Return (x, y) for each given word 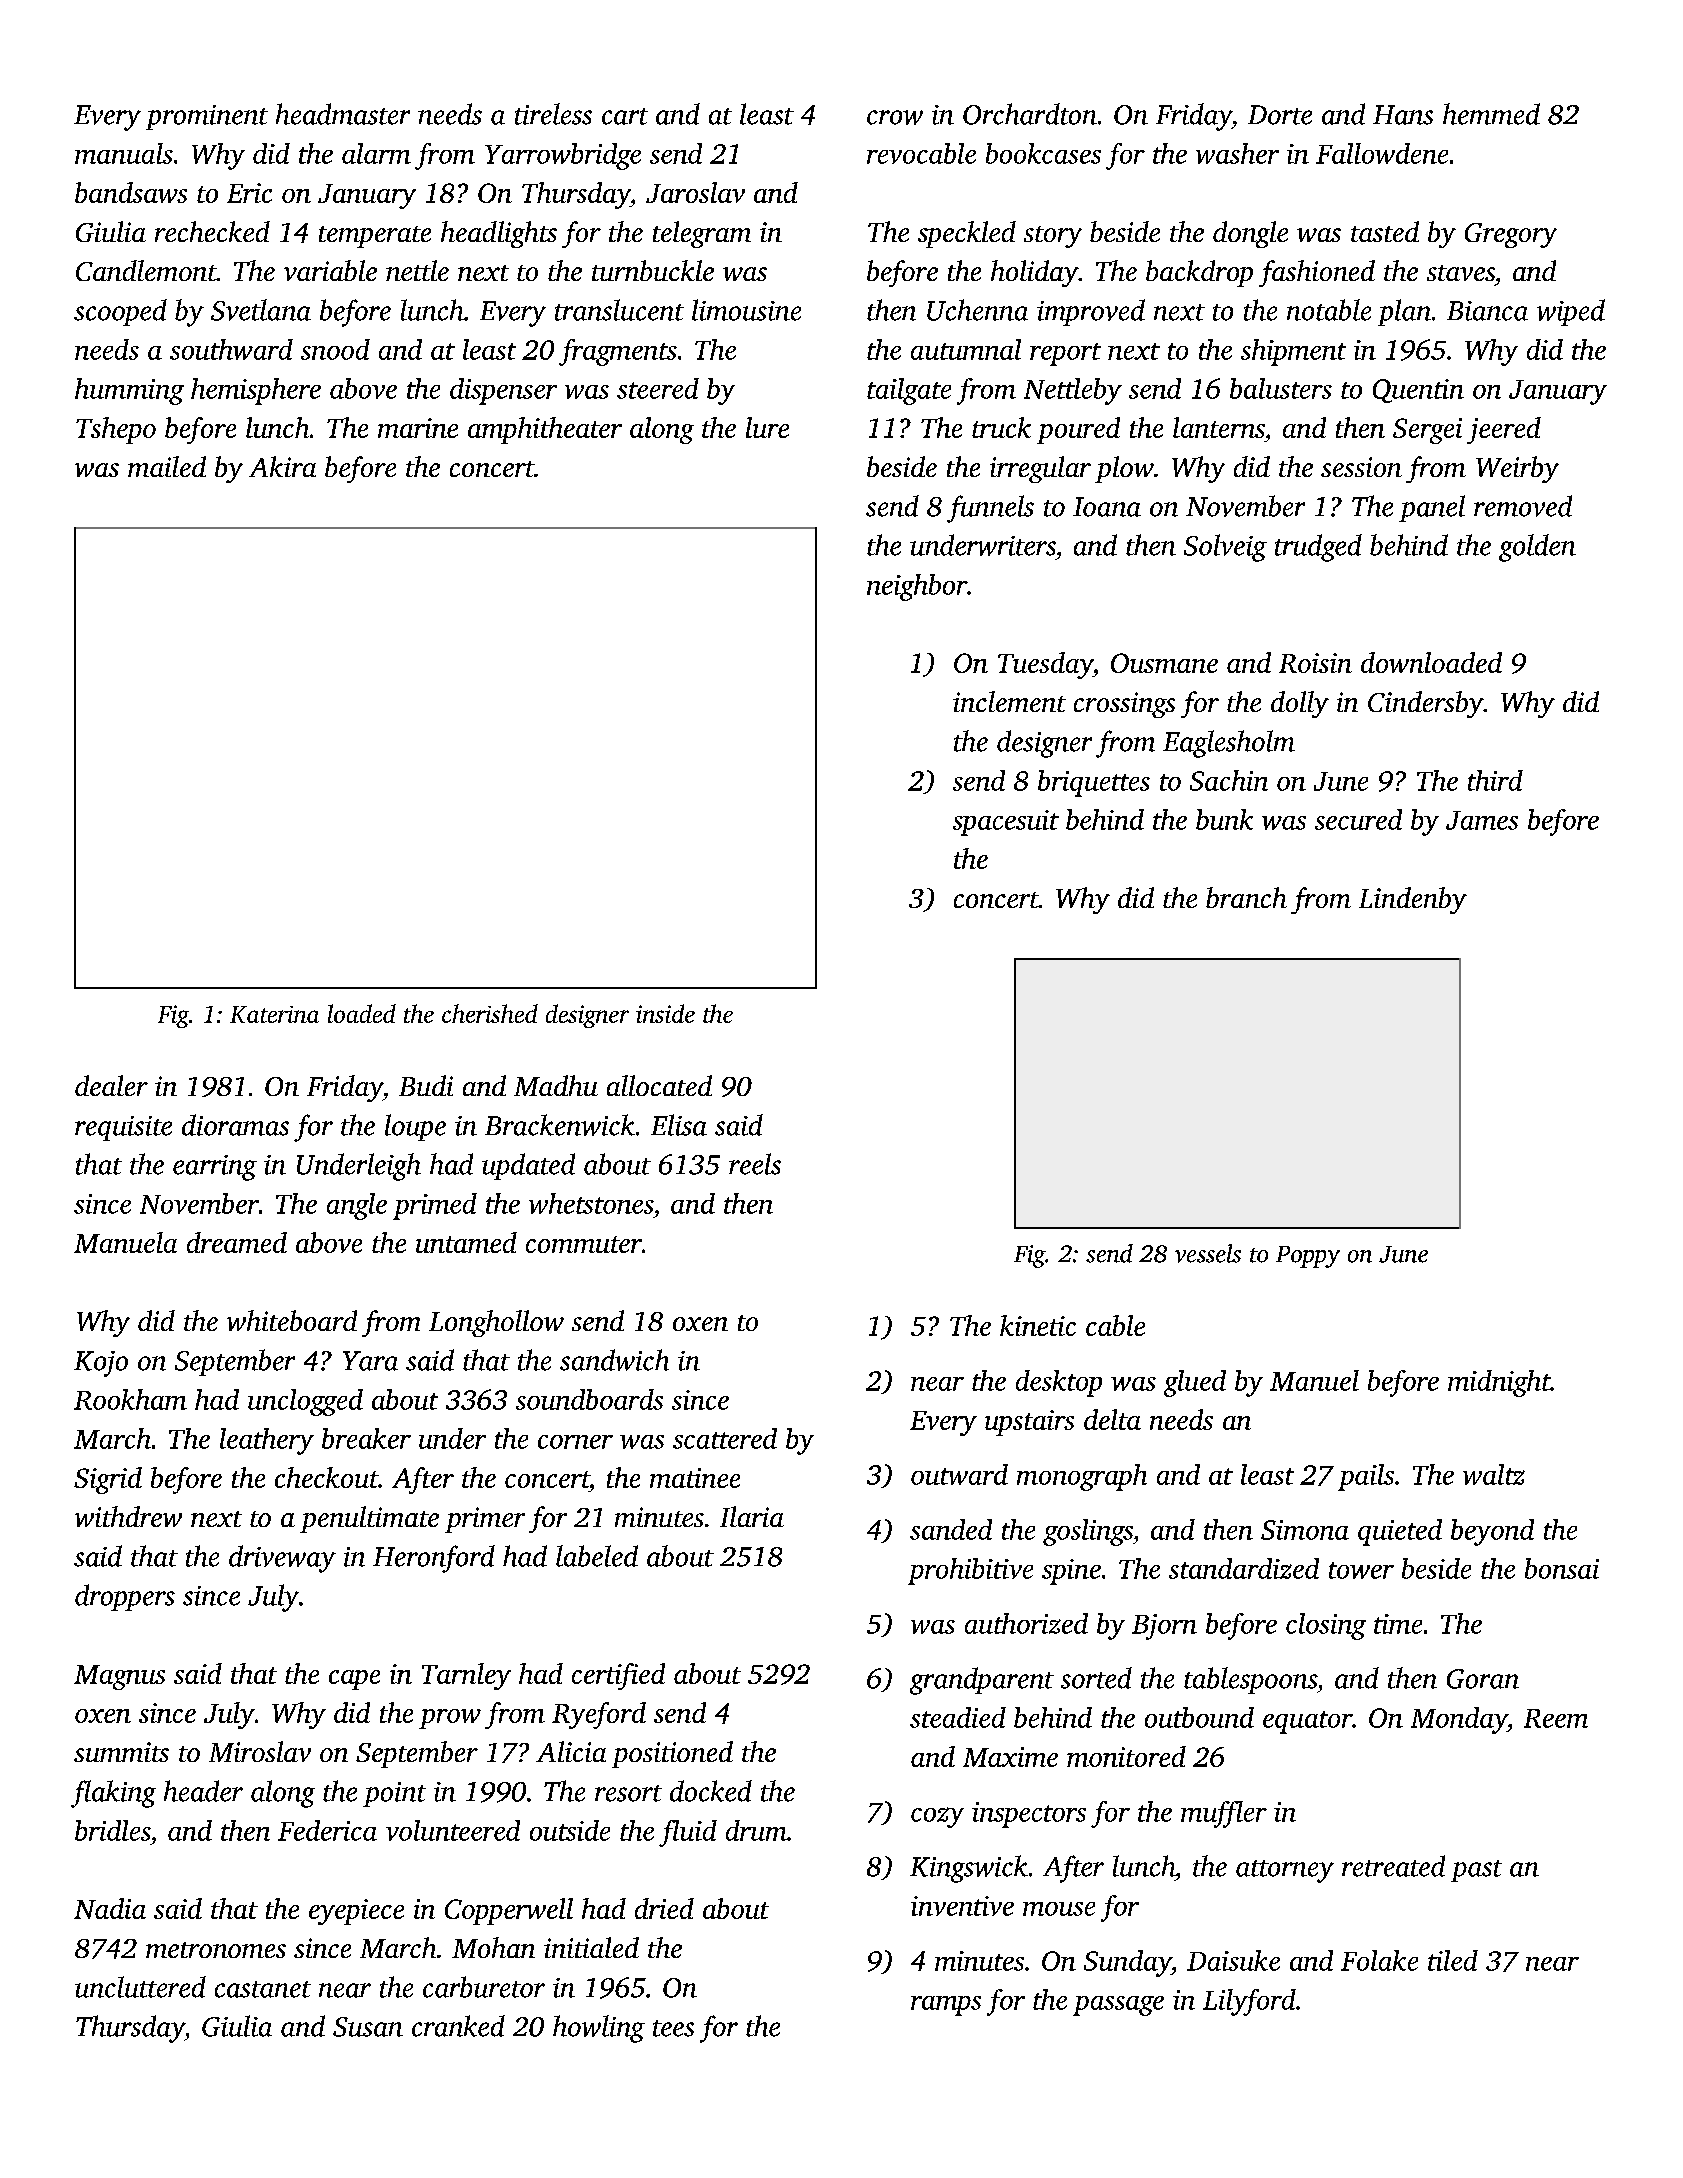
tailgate (909, 391)
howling (599, 2029)
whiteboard (292, 1320)
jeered (1504, 430)
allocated (659, 1085)
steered (658, 388)
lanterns (1219, 427)
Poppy (1308, 1257)
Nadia (110, 1908)
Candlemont (146, 270)
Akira (282, 466)
